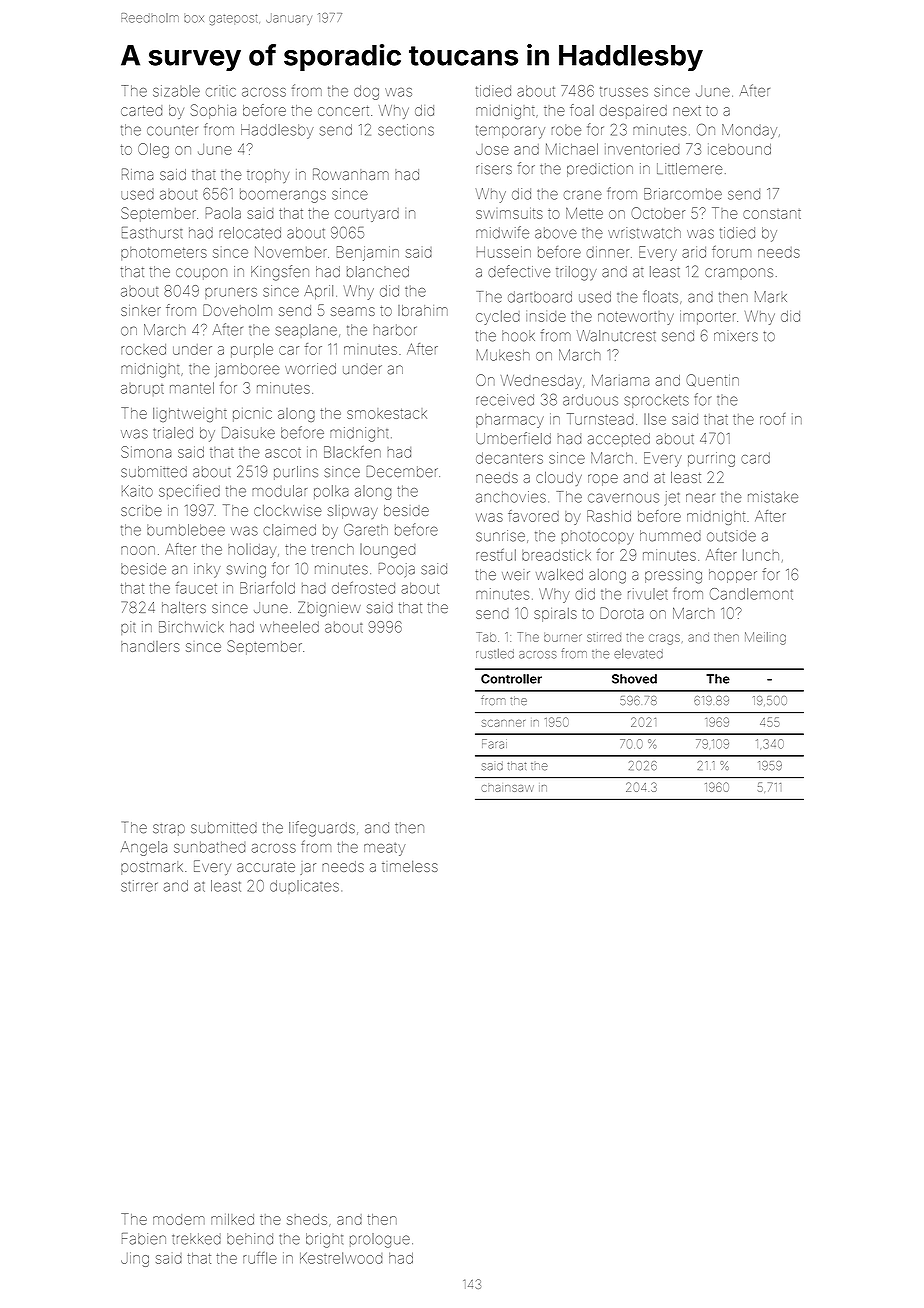 The width and height of the screenshot is (924, 1308). What do you see at coordinates (687, 111) in the screenshot?
I see `next` at bounding box center [687, 111].
